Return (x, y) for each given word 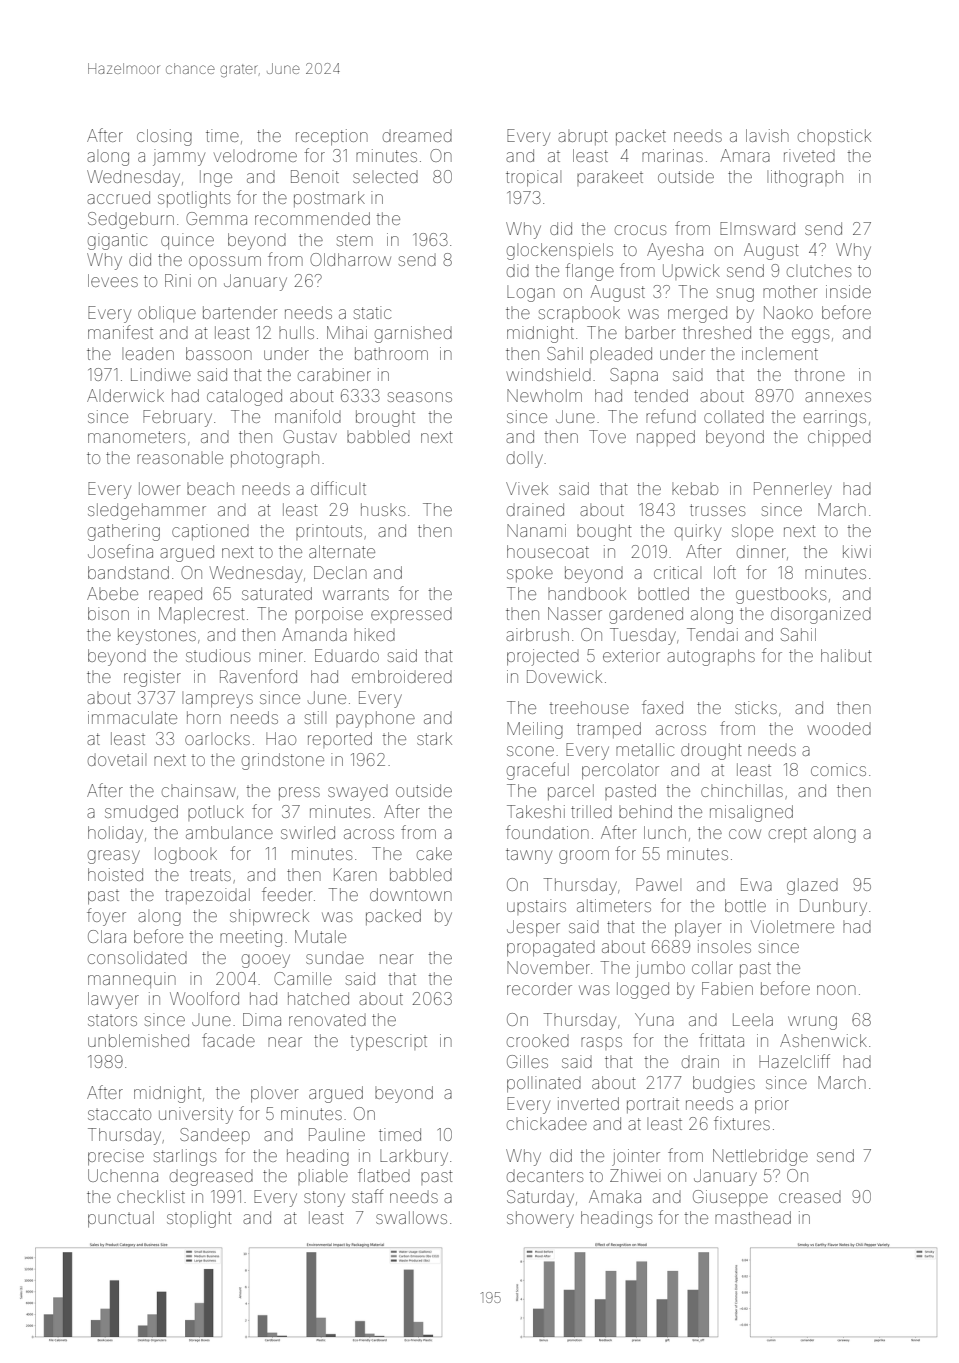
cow (745, 834)
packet (641, 137)
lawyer (113, 1000)
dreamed (417, 137)
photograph (275, 459)
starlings (185, 1157)
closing (164, 137)
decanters (545, 1176)
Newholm (544, 395)
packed (393, 917)
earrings (835, 418)
